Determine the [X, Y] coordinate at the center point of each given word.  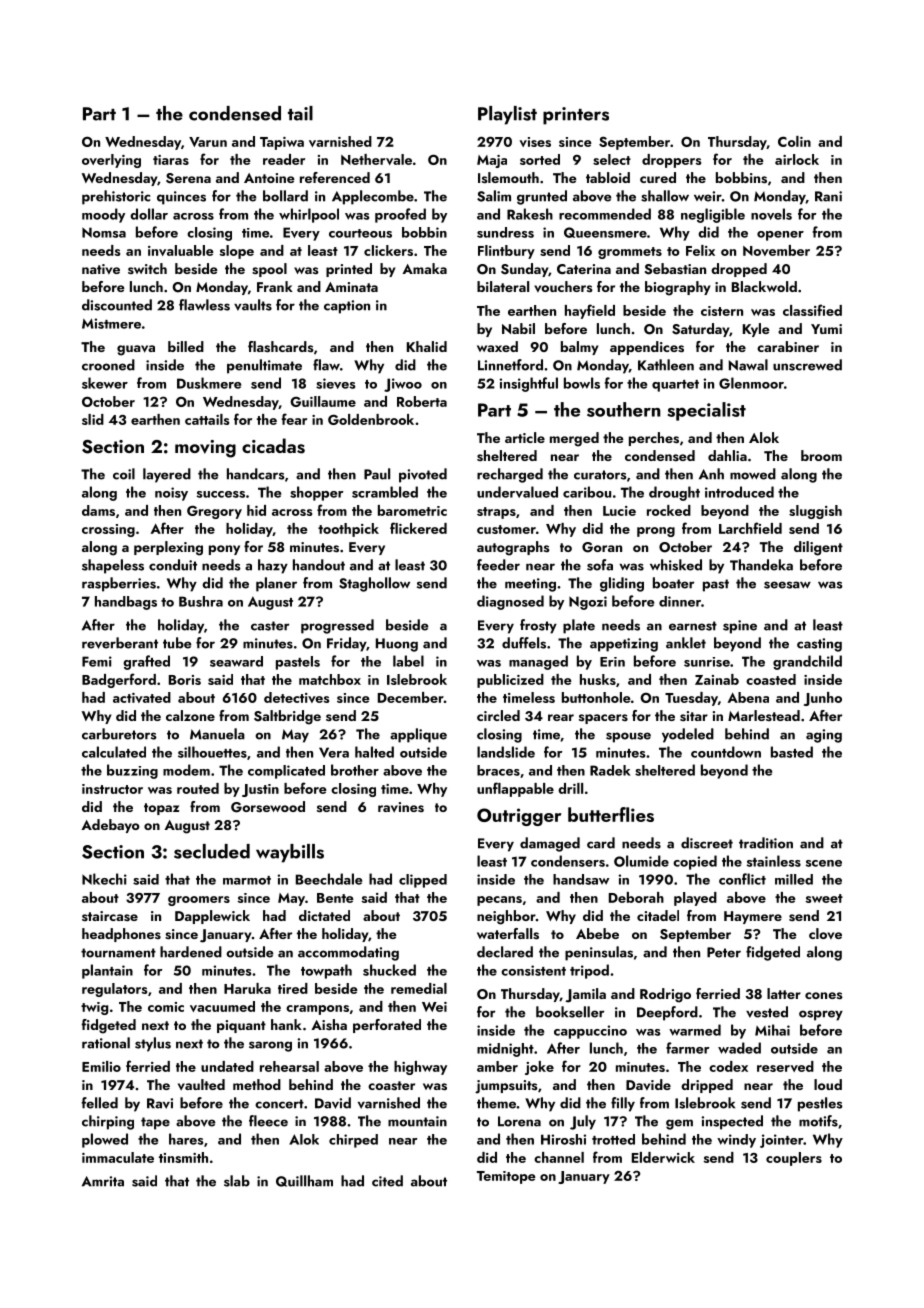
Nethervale [376, 159]
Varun [208, 142]
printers [576, 116]
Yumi [826, 329]
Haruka [247, 988]
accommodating [348, 953]
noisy [171, 494]
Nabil [518, 328]
